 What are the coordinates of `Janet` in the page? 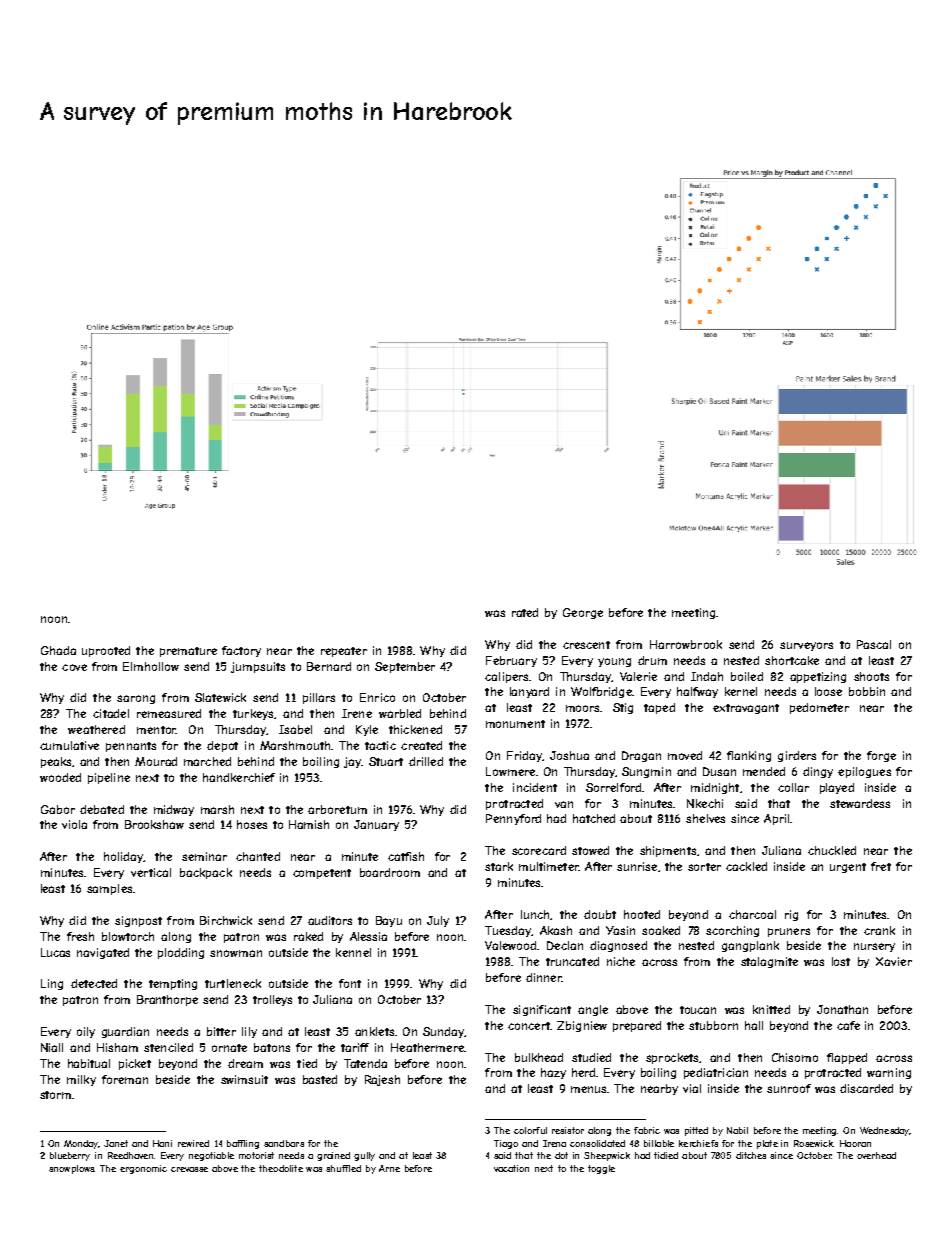 It's located at (116, 1143).
